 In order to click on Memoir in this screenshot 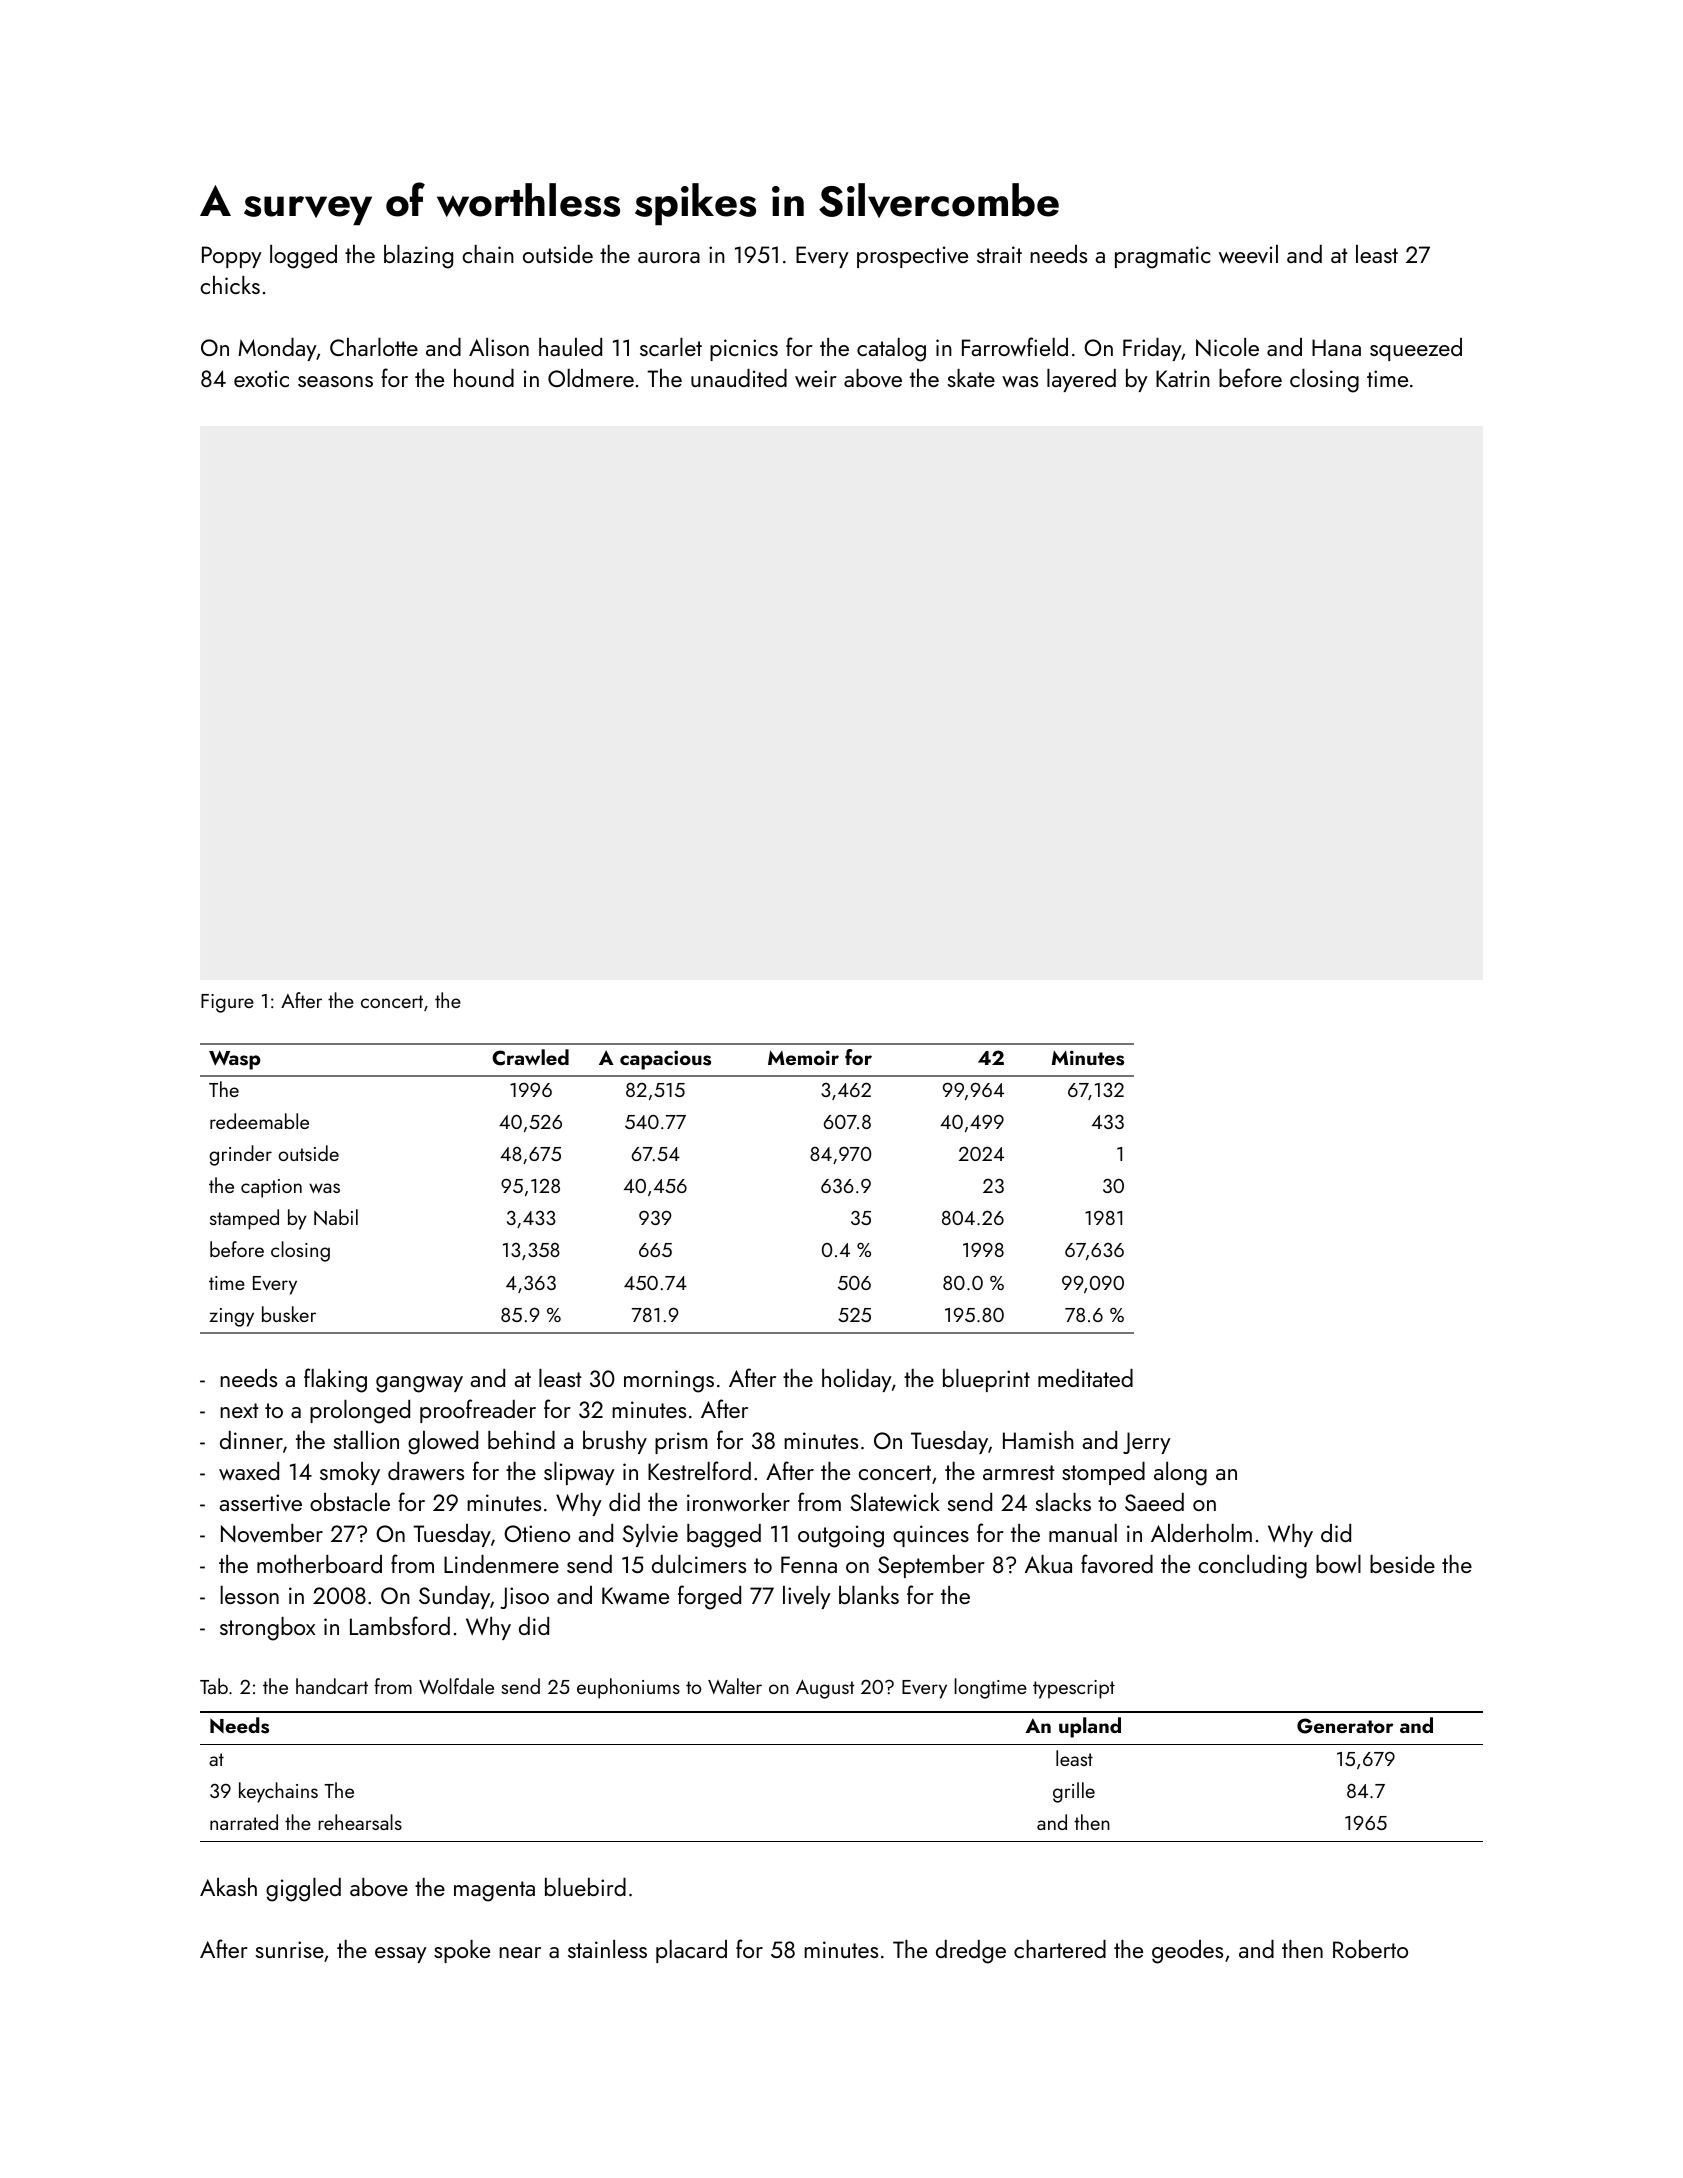, I will do `click(803, 1057)`.
